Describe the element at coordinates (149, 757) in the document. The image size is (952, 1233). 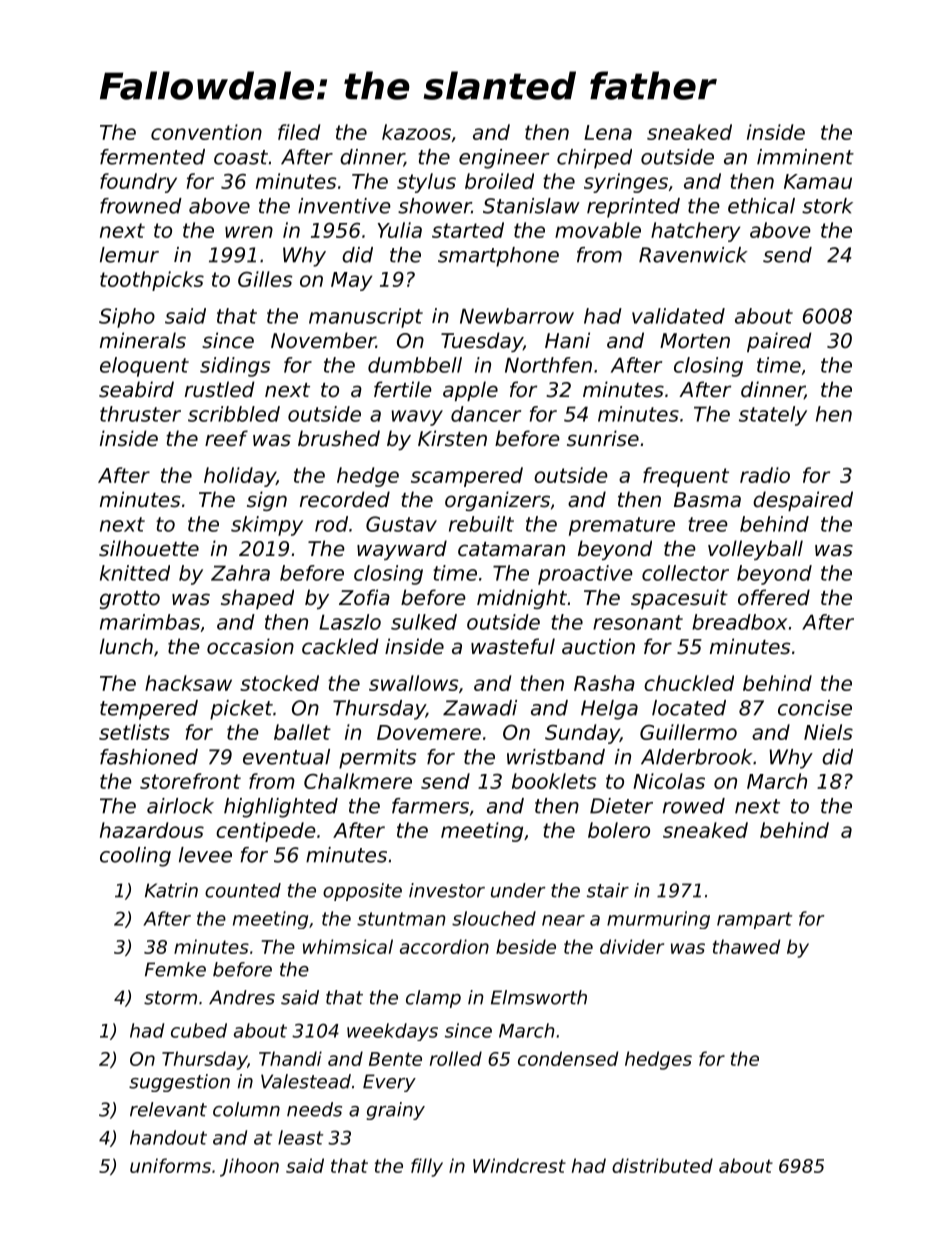
I see `fashioned` at that location.
